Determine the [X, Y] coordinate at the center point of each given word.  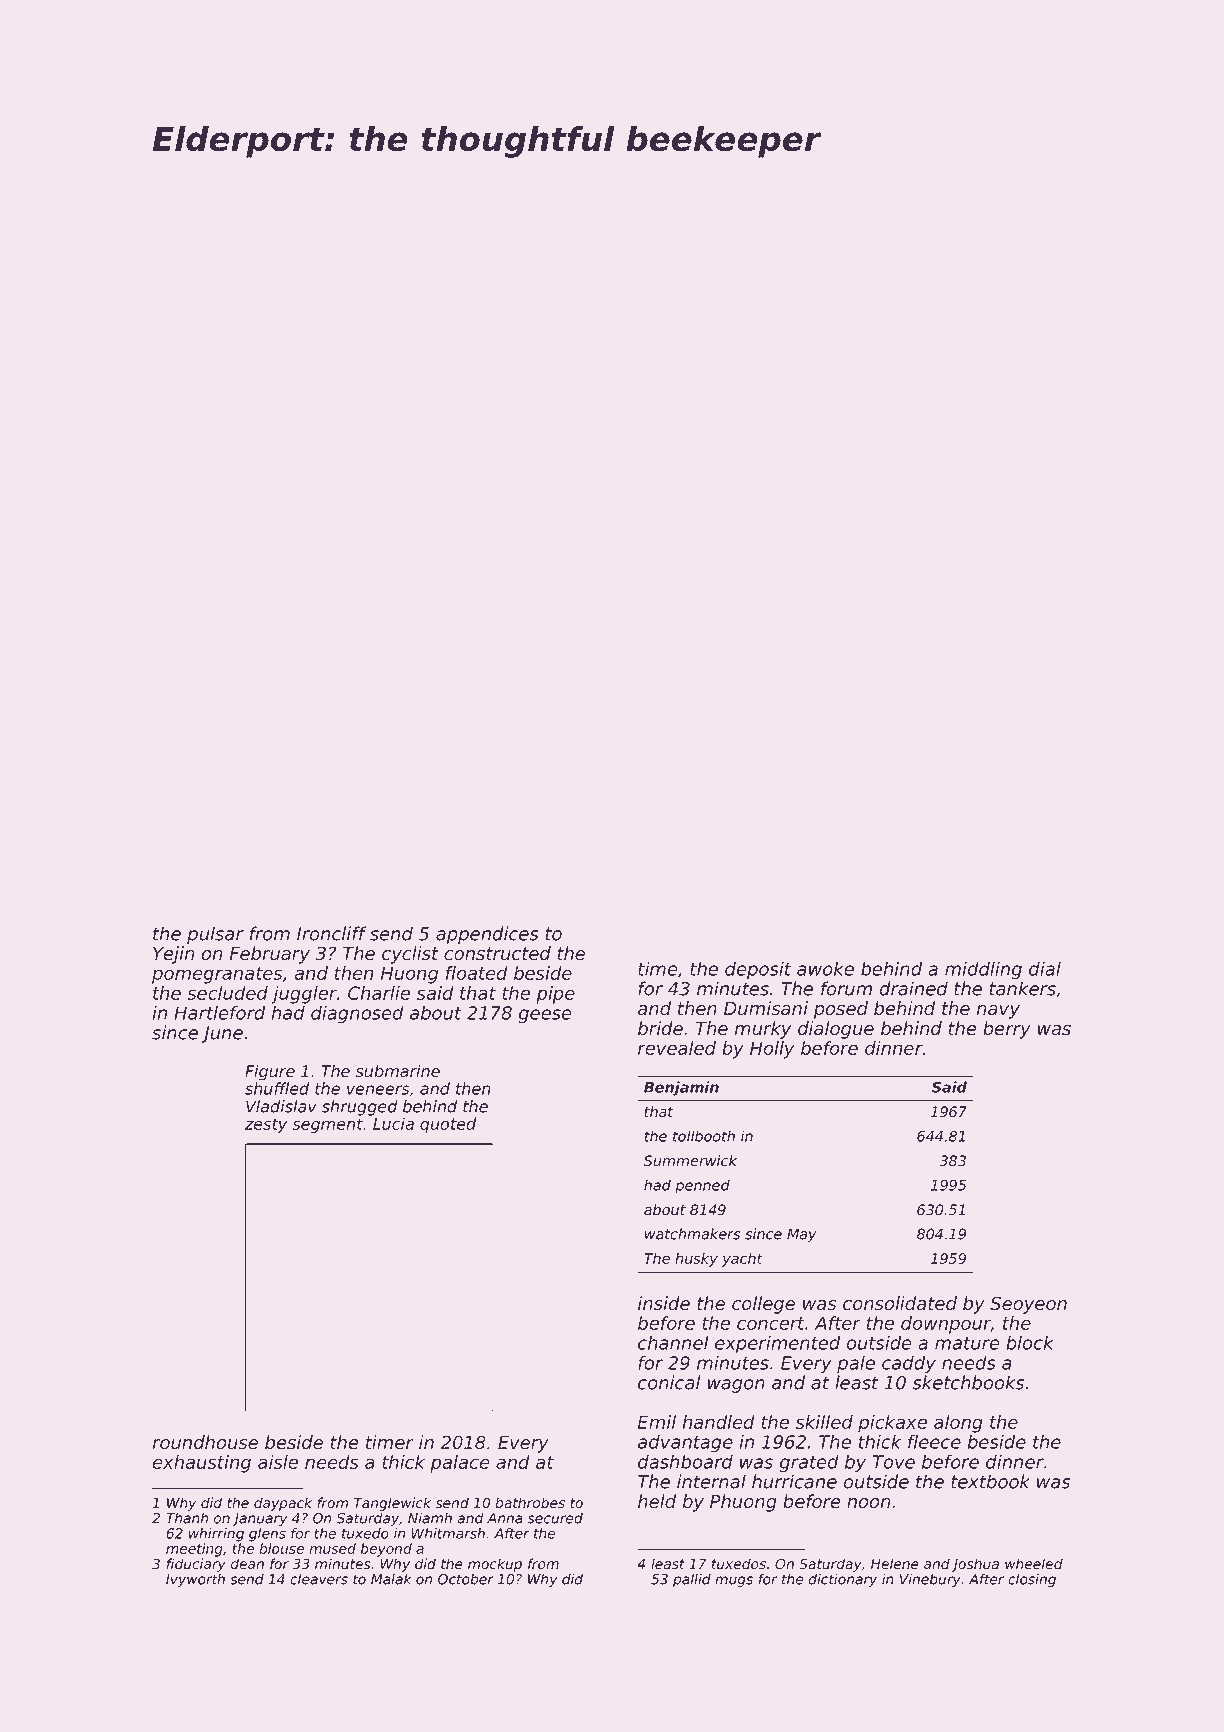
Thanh [187, 1518]
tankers [1023, 988]
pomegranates [217, 975]
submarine [398, 1071]
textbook [990, 1481]
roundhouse [205, 1442]
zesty [266, 1125]
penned [702, 1186]
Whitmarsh [448, 1533]
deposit [758, 970]
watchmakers [692, 1234]
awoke [825, 968]
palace [460, 1464]
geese [545, 1016]
